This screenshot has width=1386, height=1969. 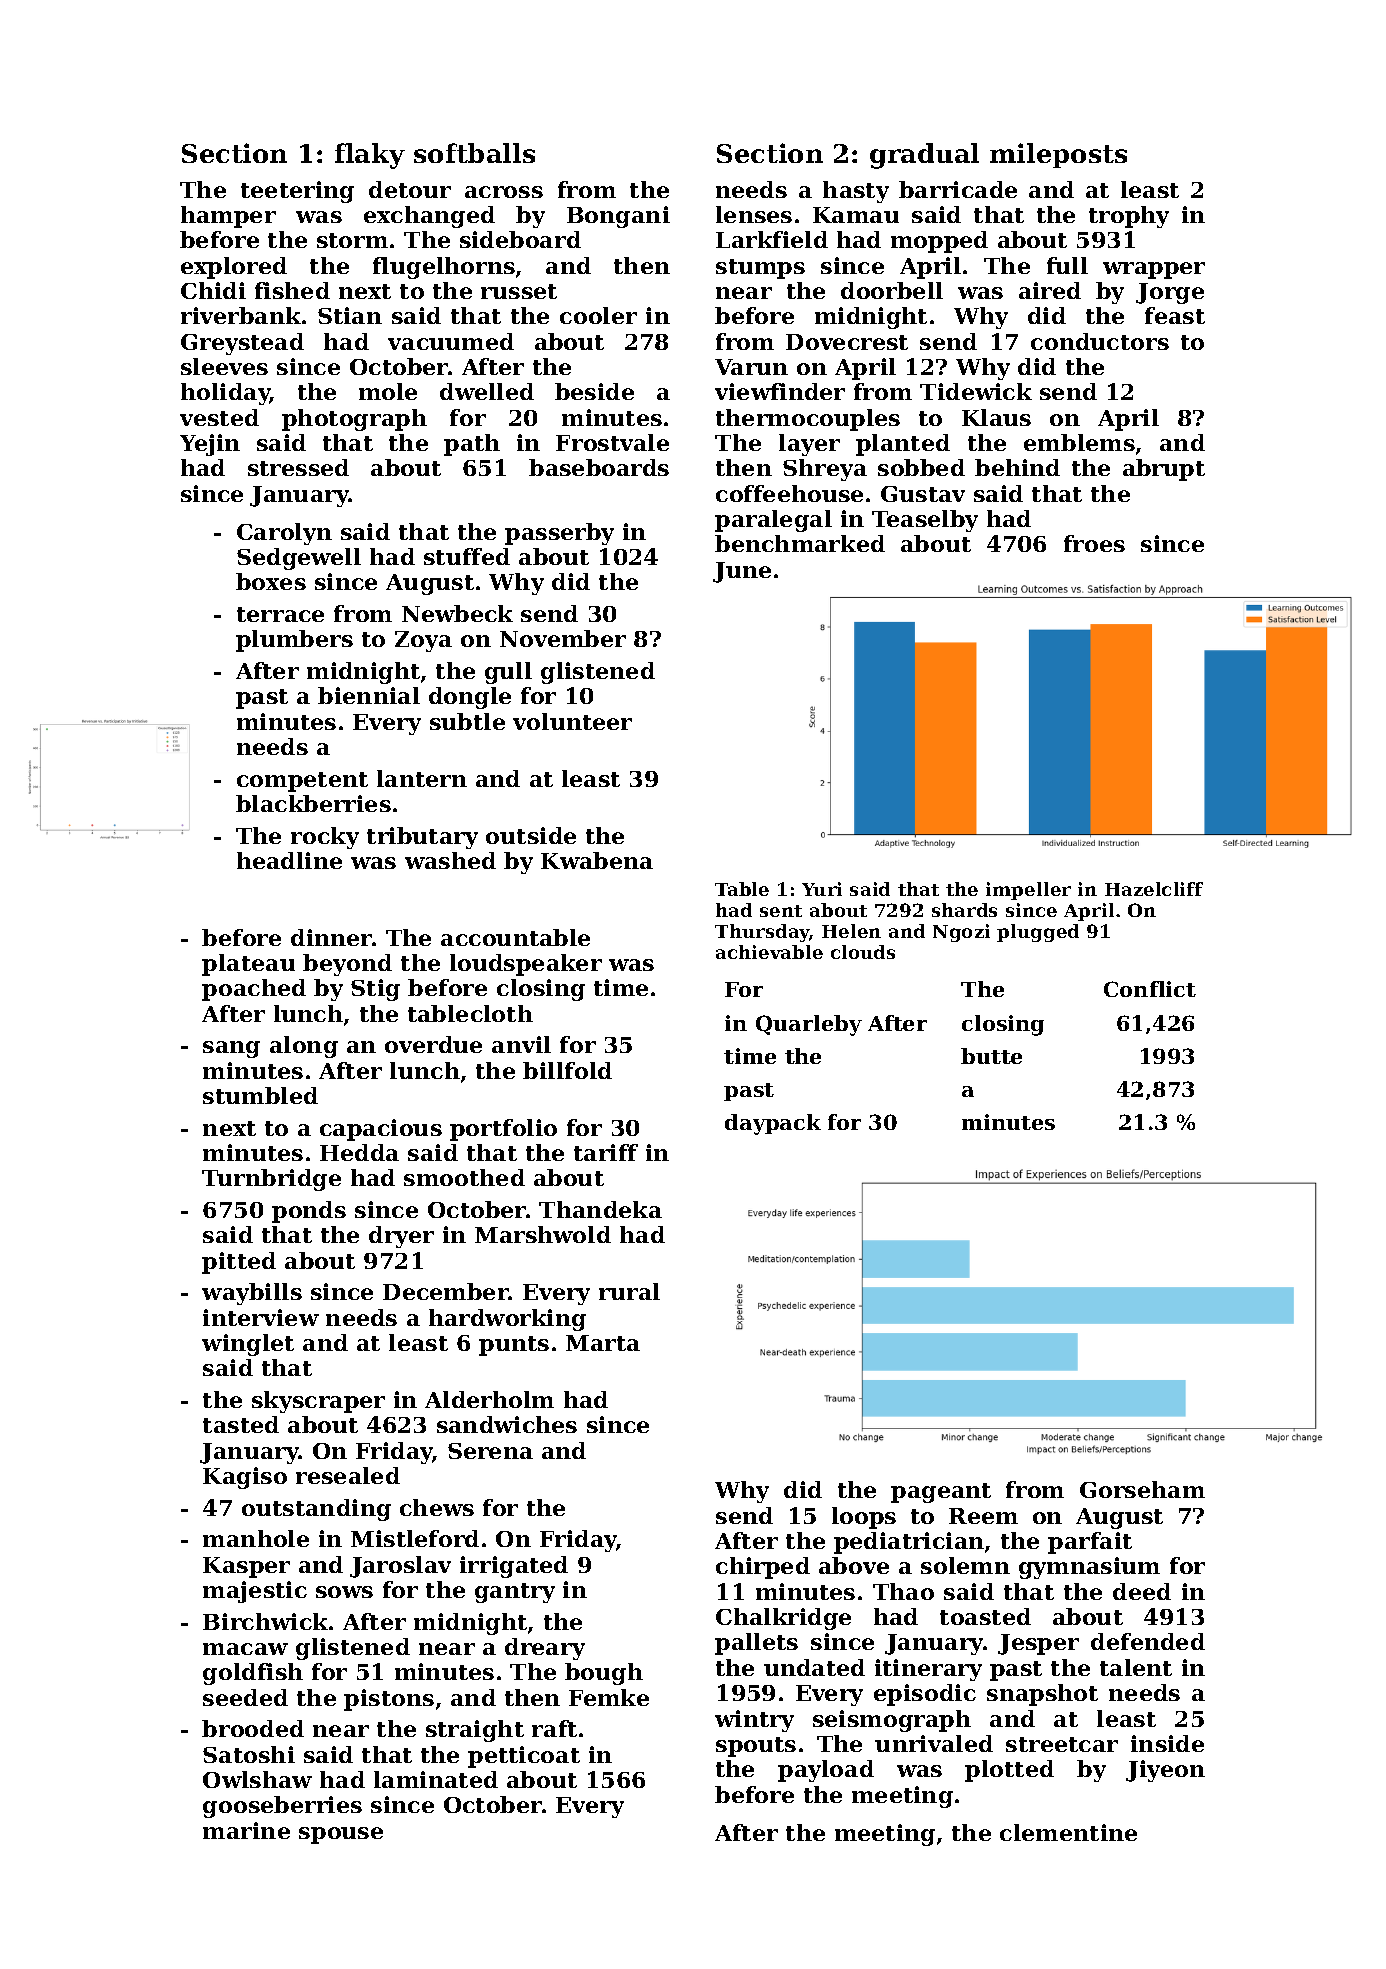 I want to click on Bongani, so click(x=618, y=217).
